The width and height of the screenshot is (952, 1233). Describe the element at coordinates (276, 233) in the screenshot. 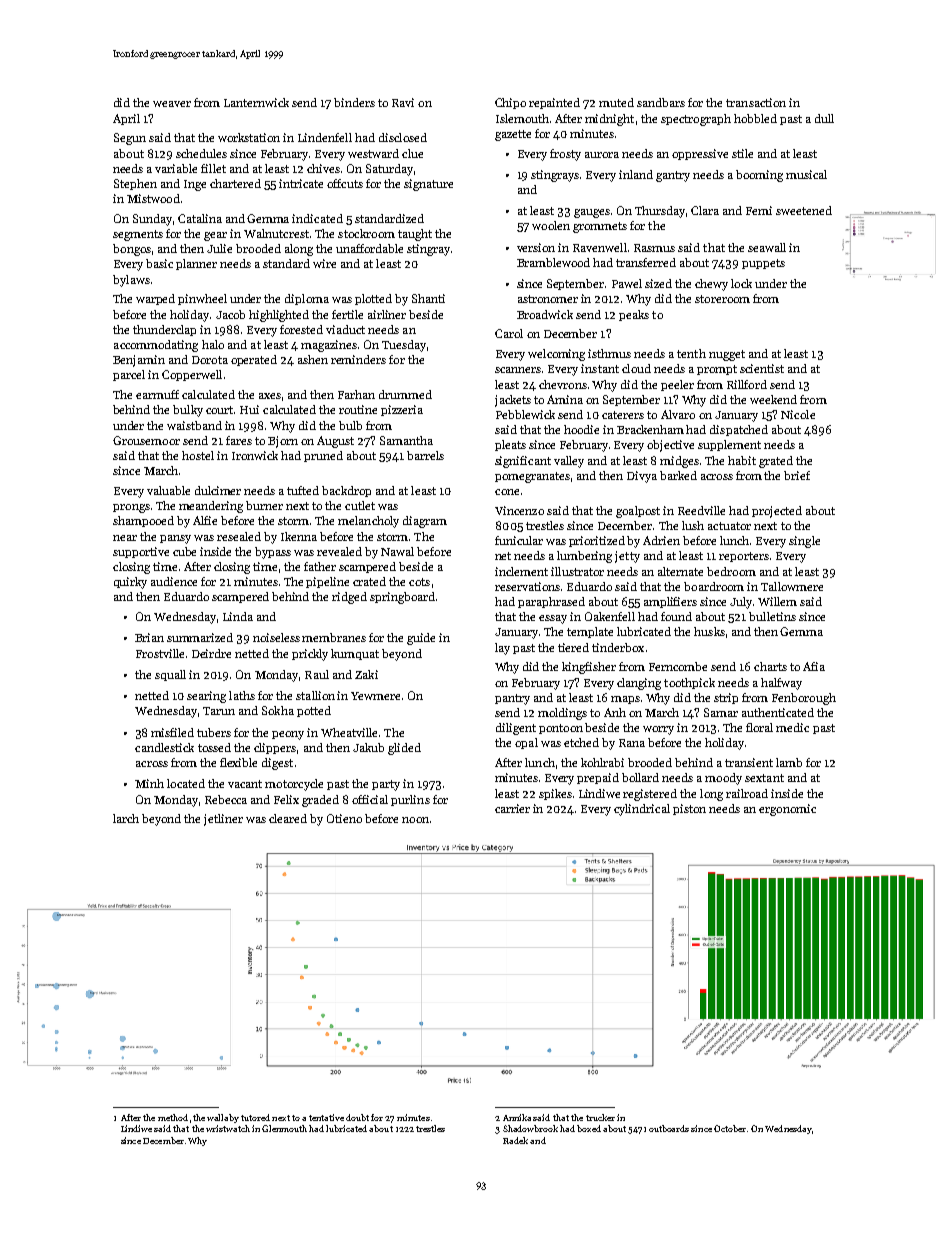

I see `Walnutcrest` at that location.
